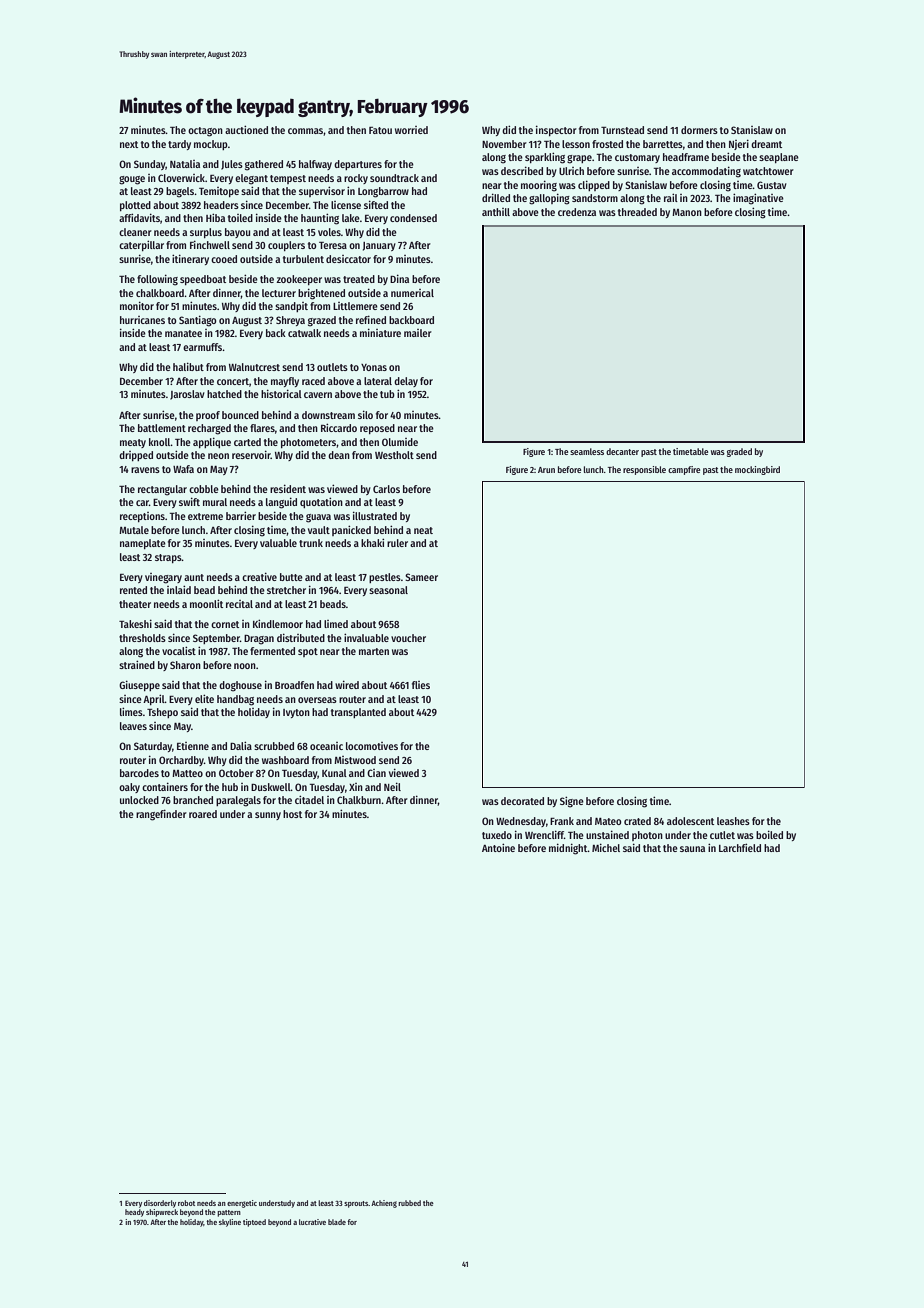  I want to click on Antoine, so click(498, 847).
